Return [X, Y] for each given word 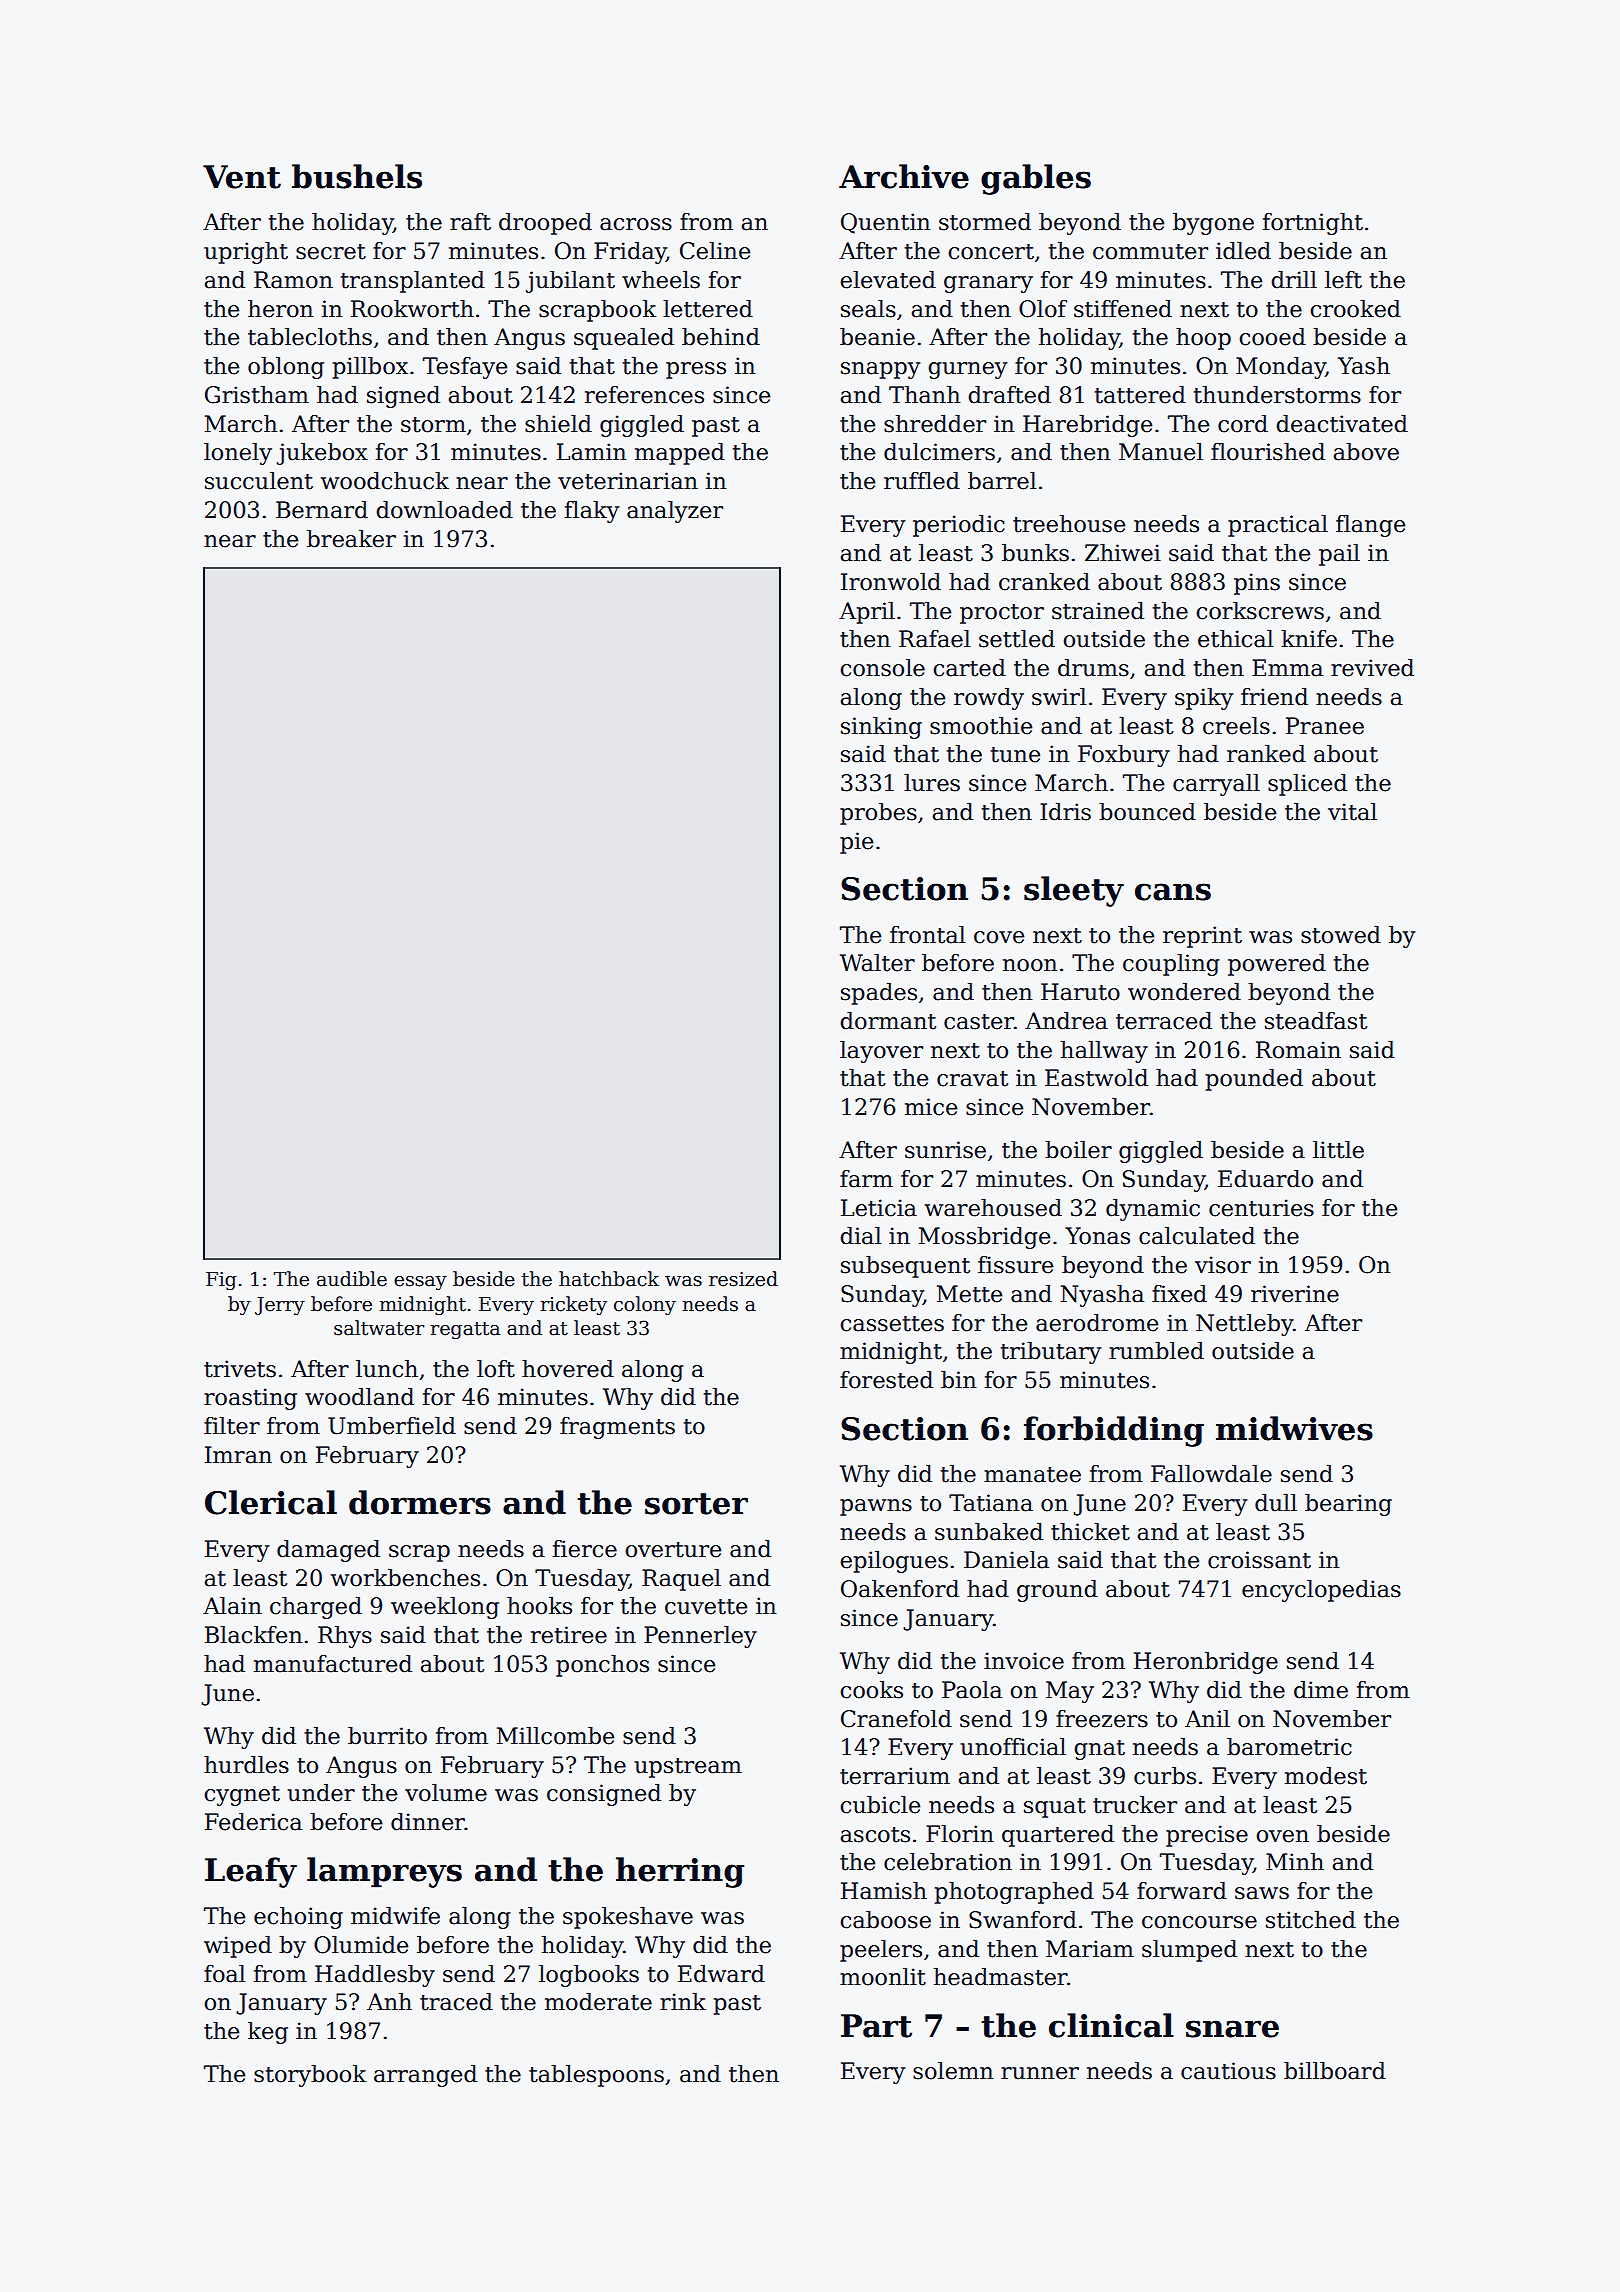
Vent [242, 177]
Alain [232, 1606]
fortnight [1312, 224]
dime [1321, 1690]
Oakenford [900, 1589]
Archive [904, 176]
